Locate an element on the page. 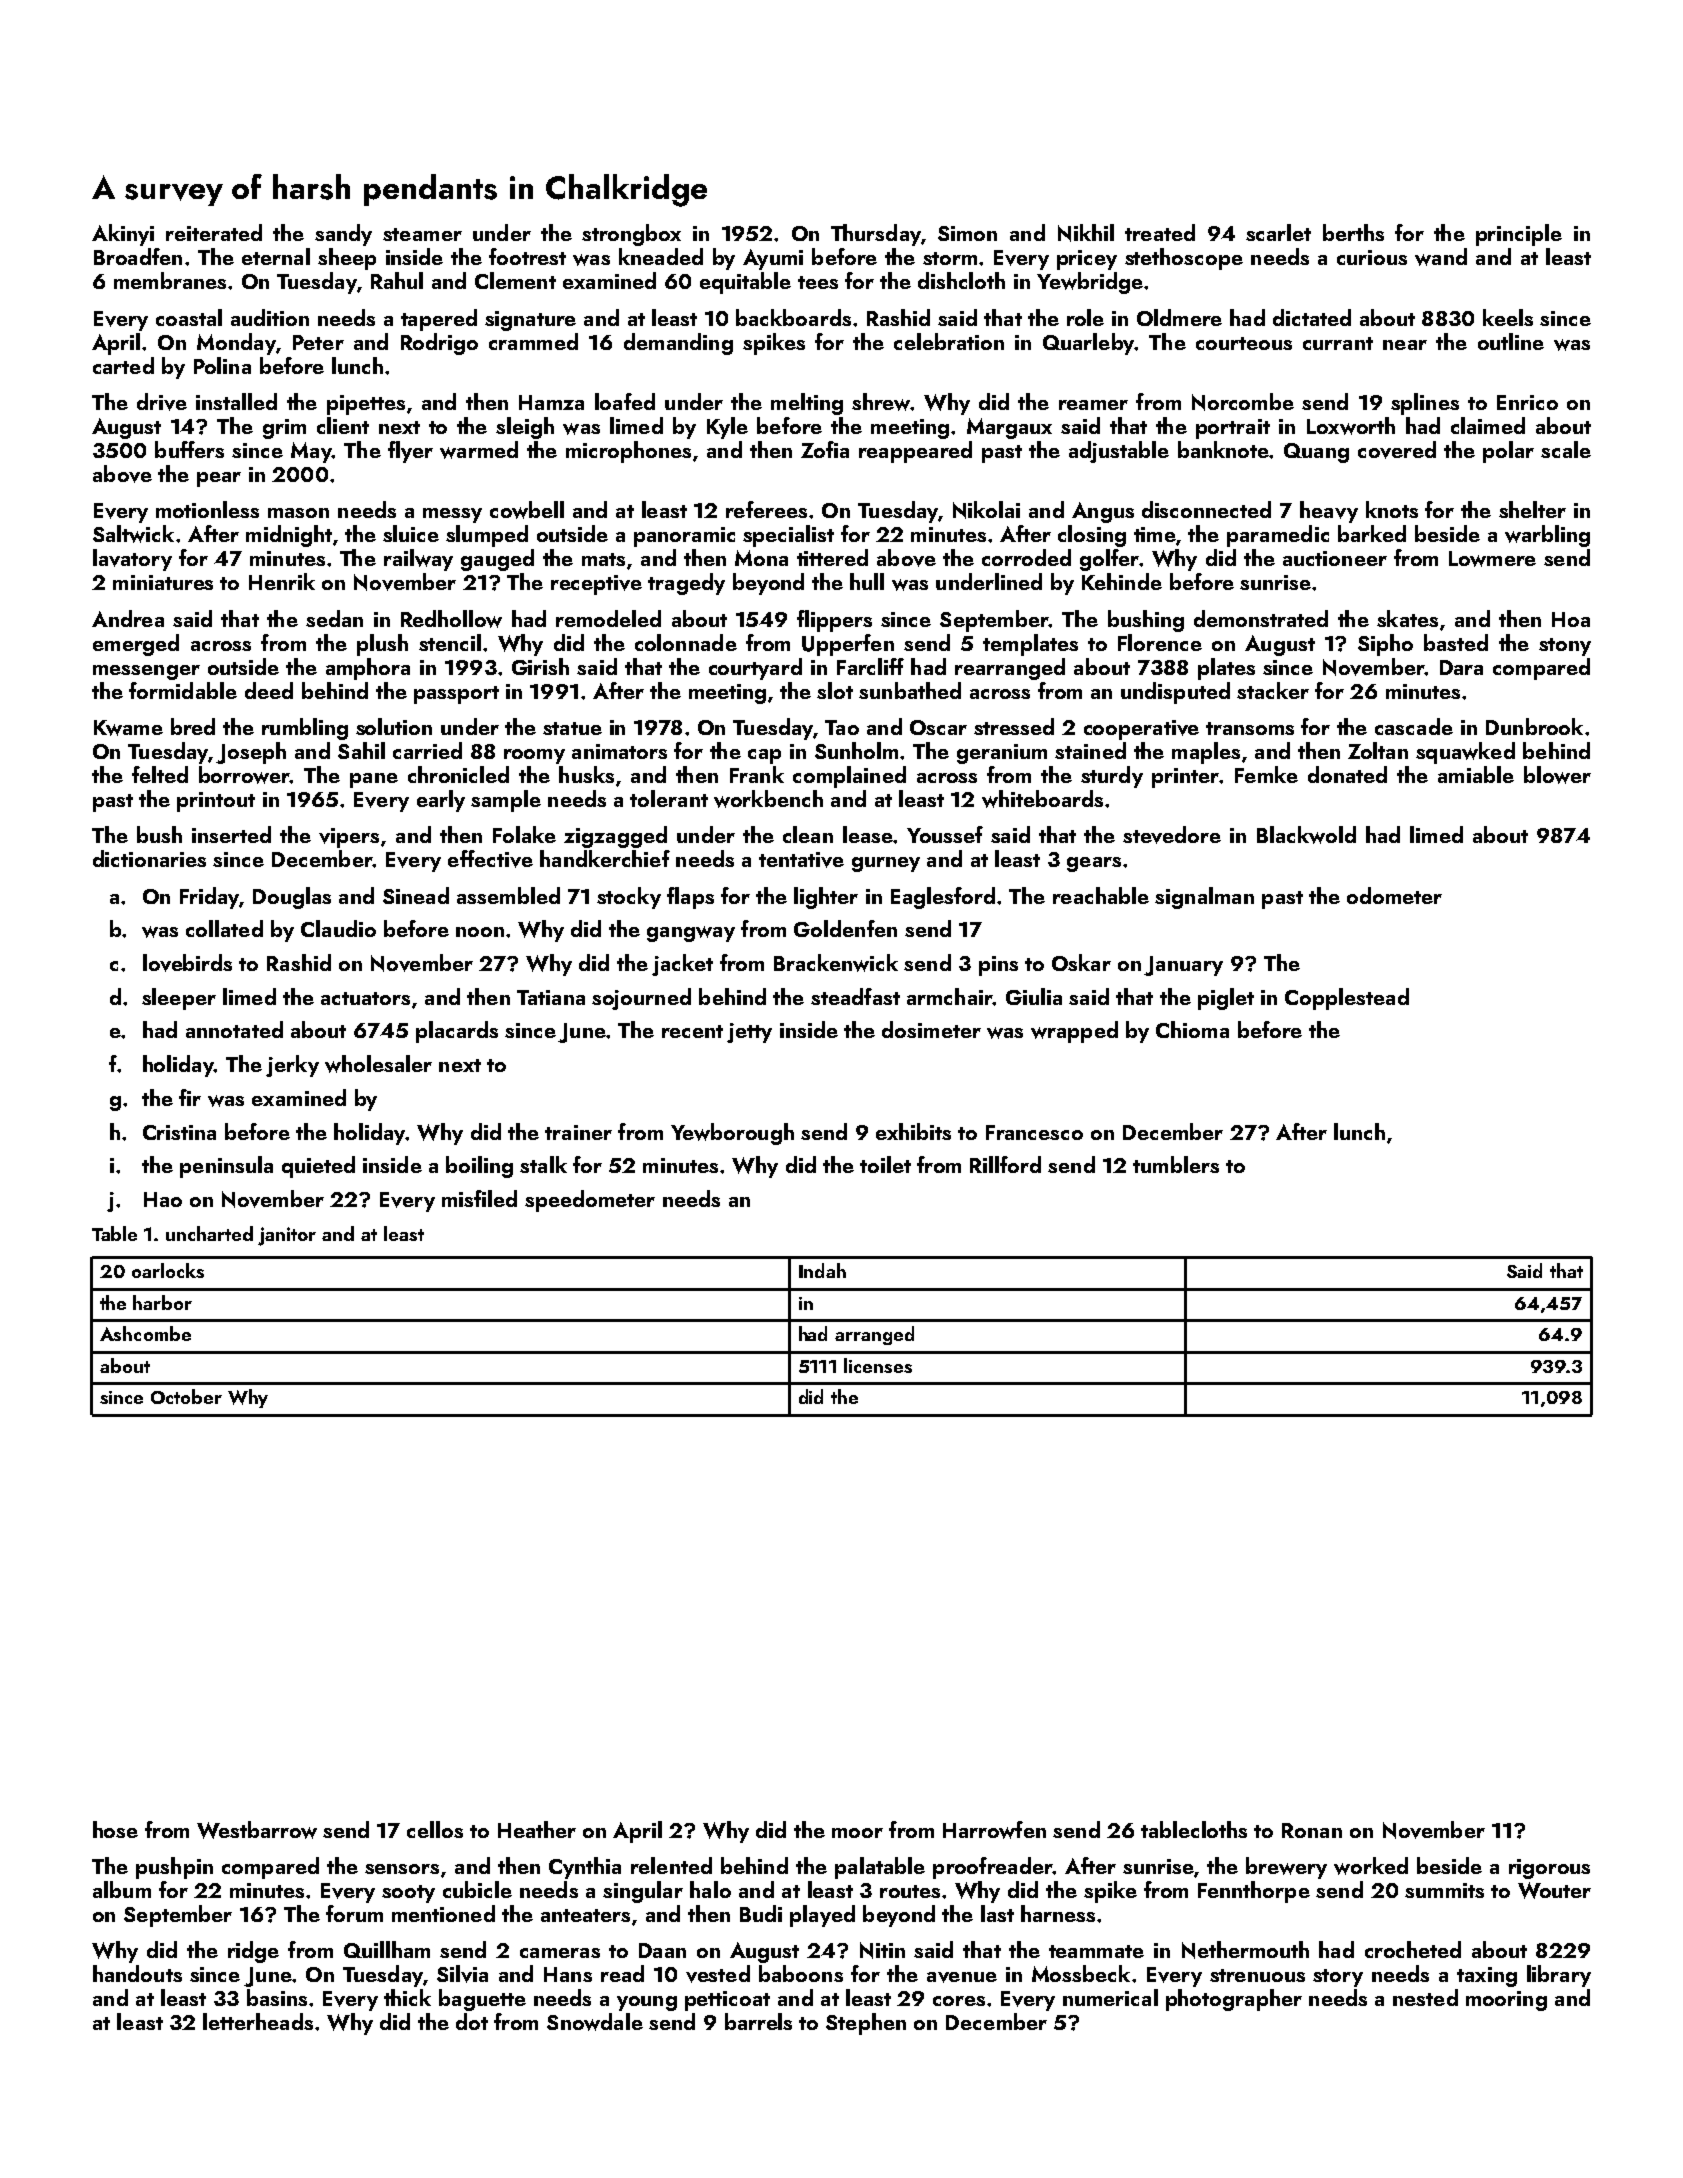  pipettes is located at coordinates (366, 405).
